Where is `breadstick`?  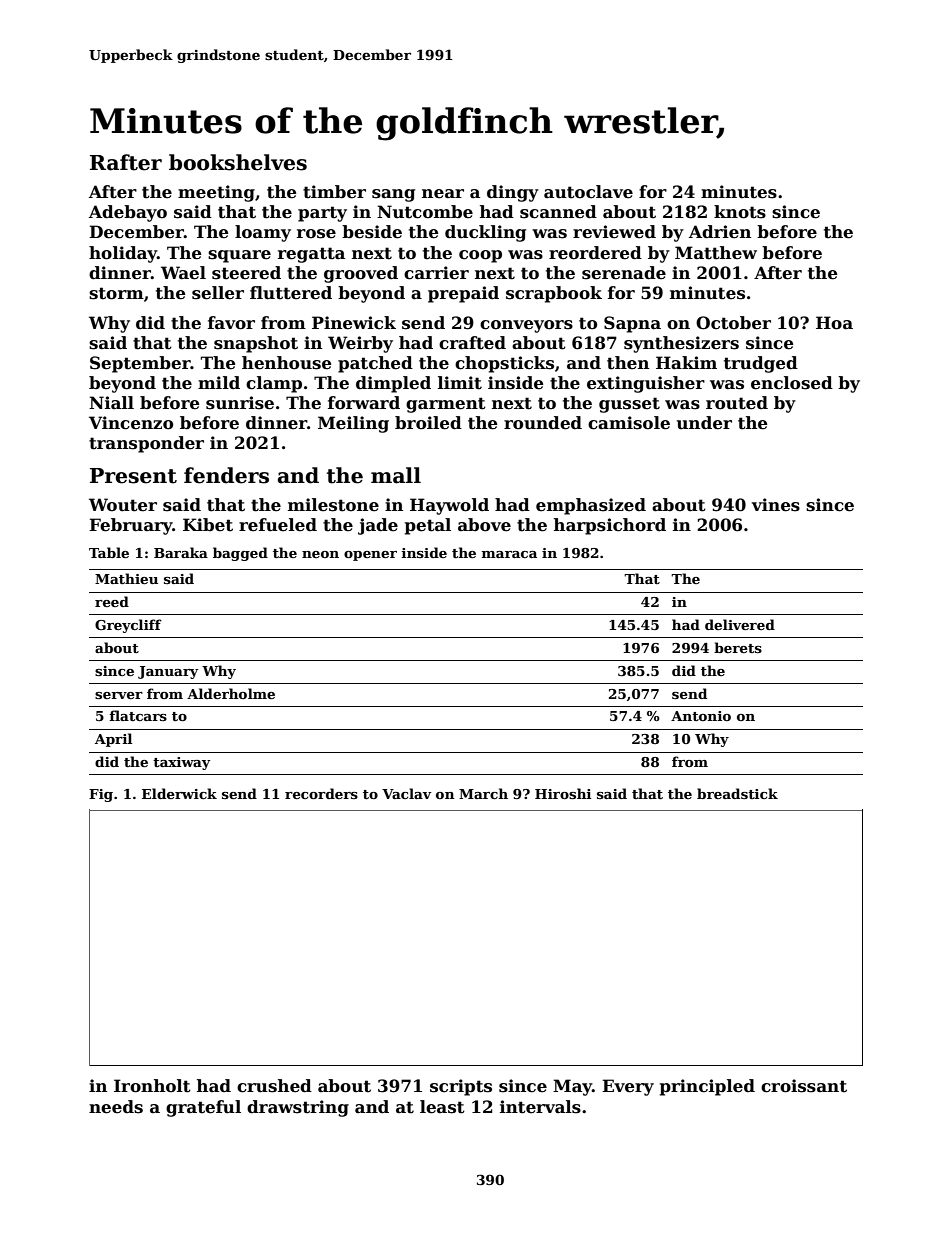
breadstick is located at coordinates (737, 793).
